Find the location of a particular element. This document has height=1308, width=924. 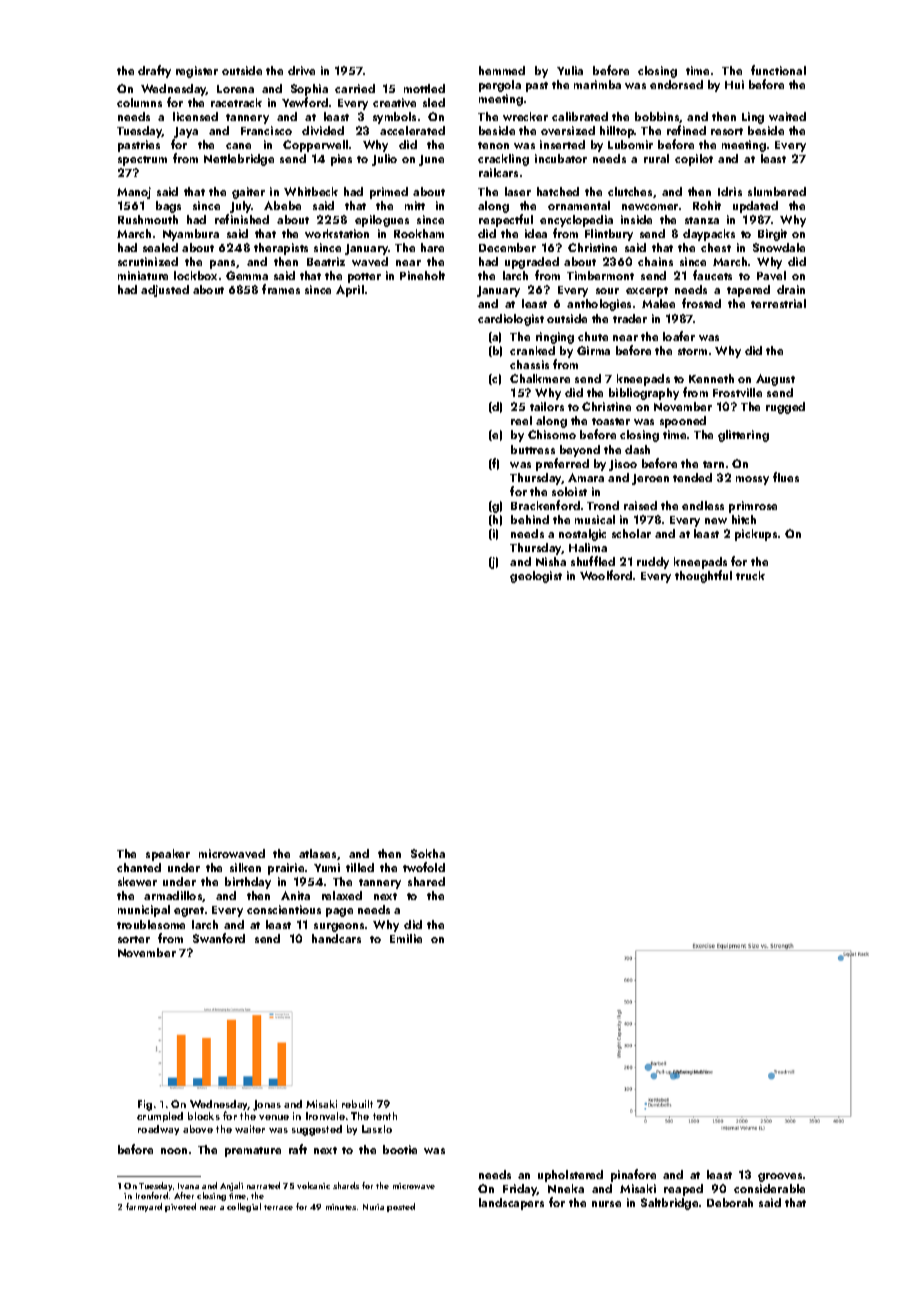

frames is located at coordinates (281, 289).
